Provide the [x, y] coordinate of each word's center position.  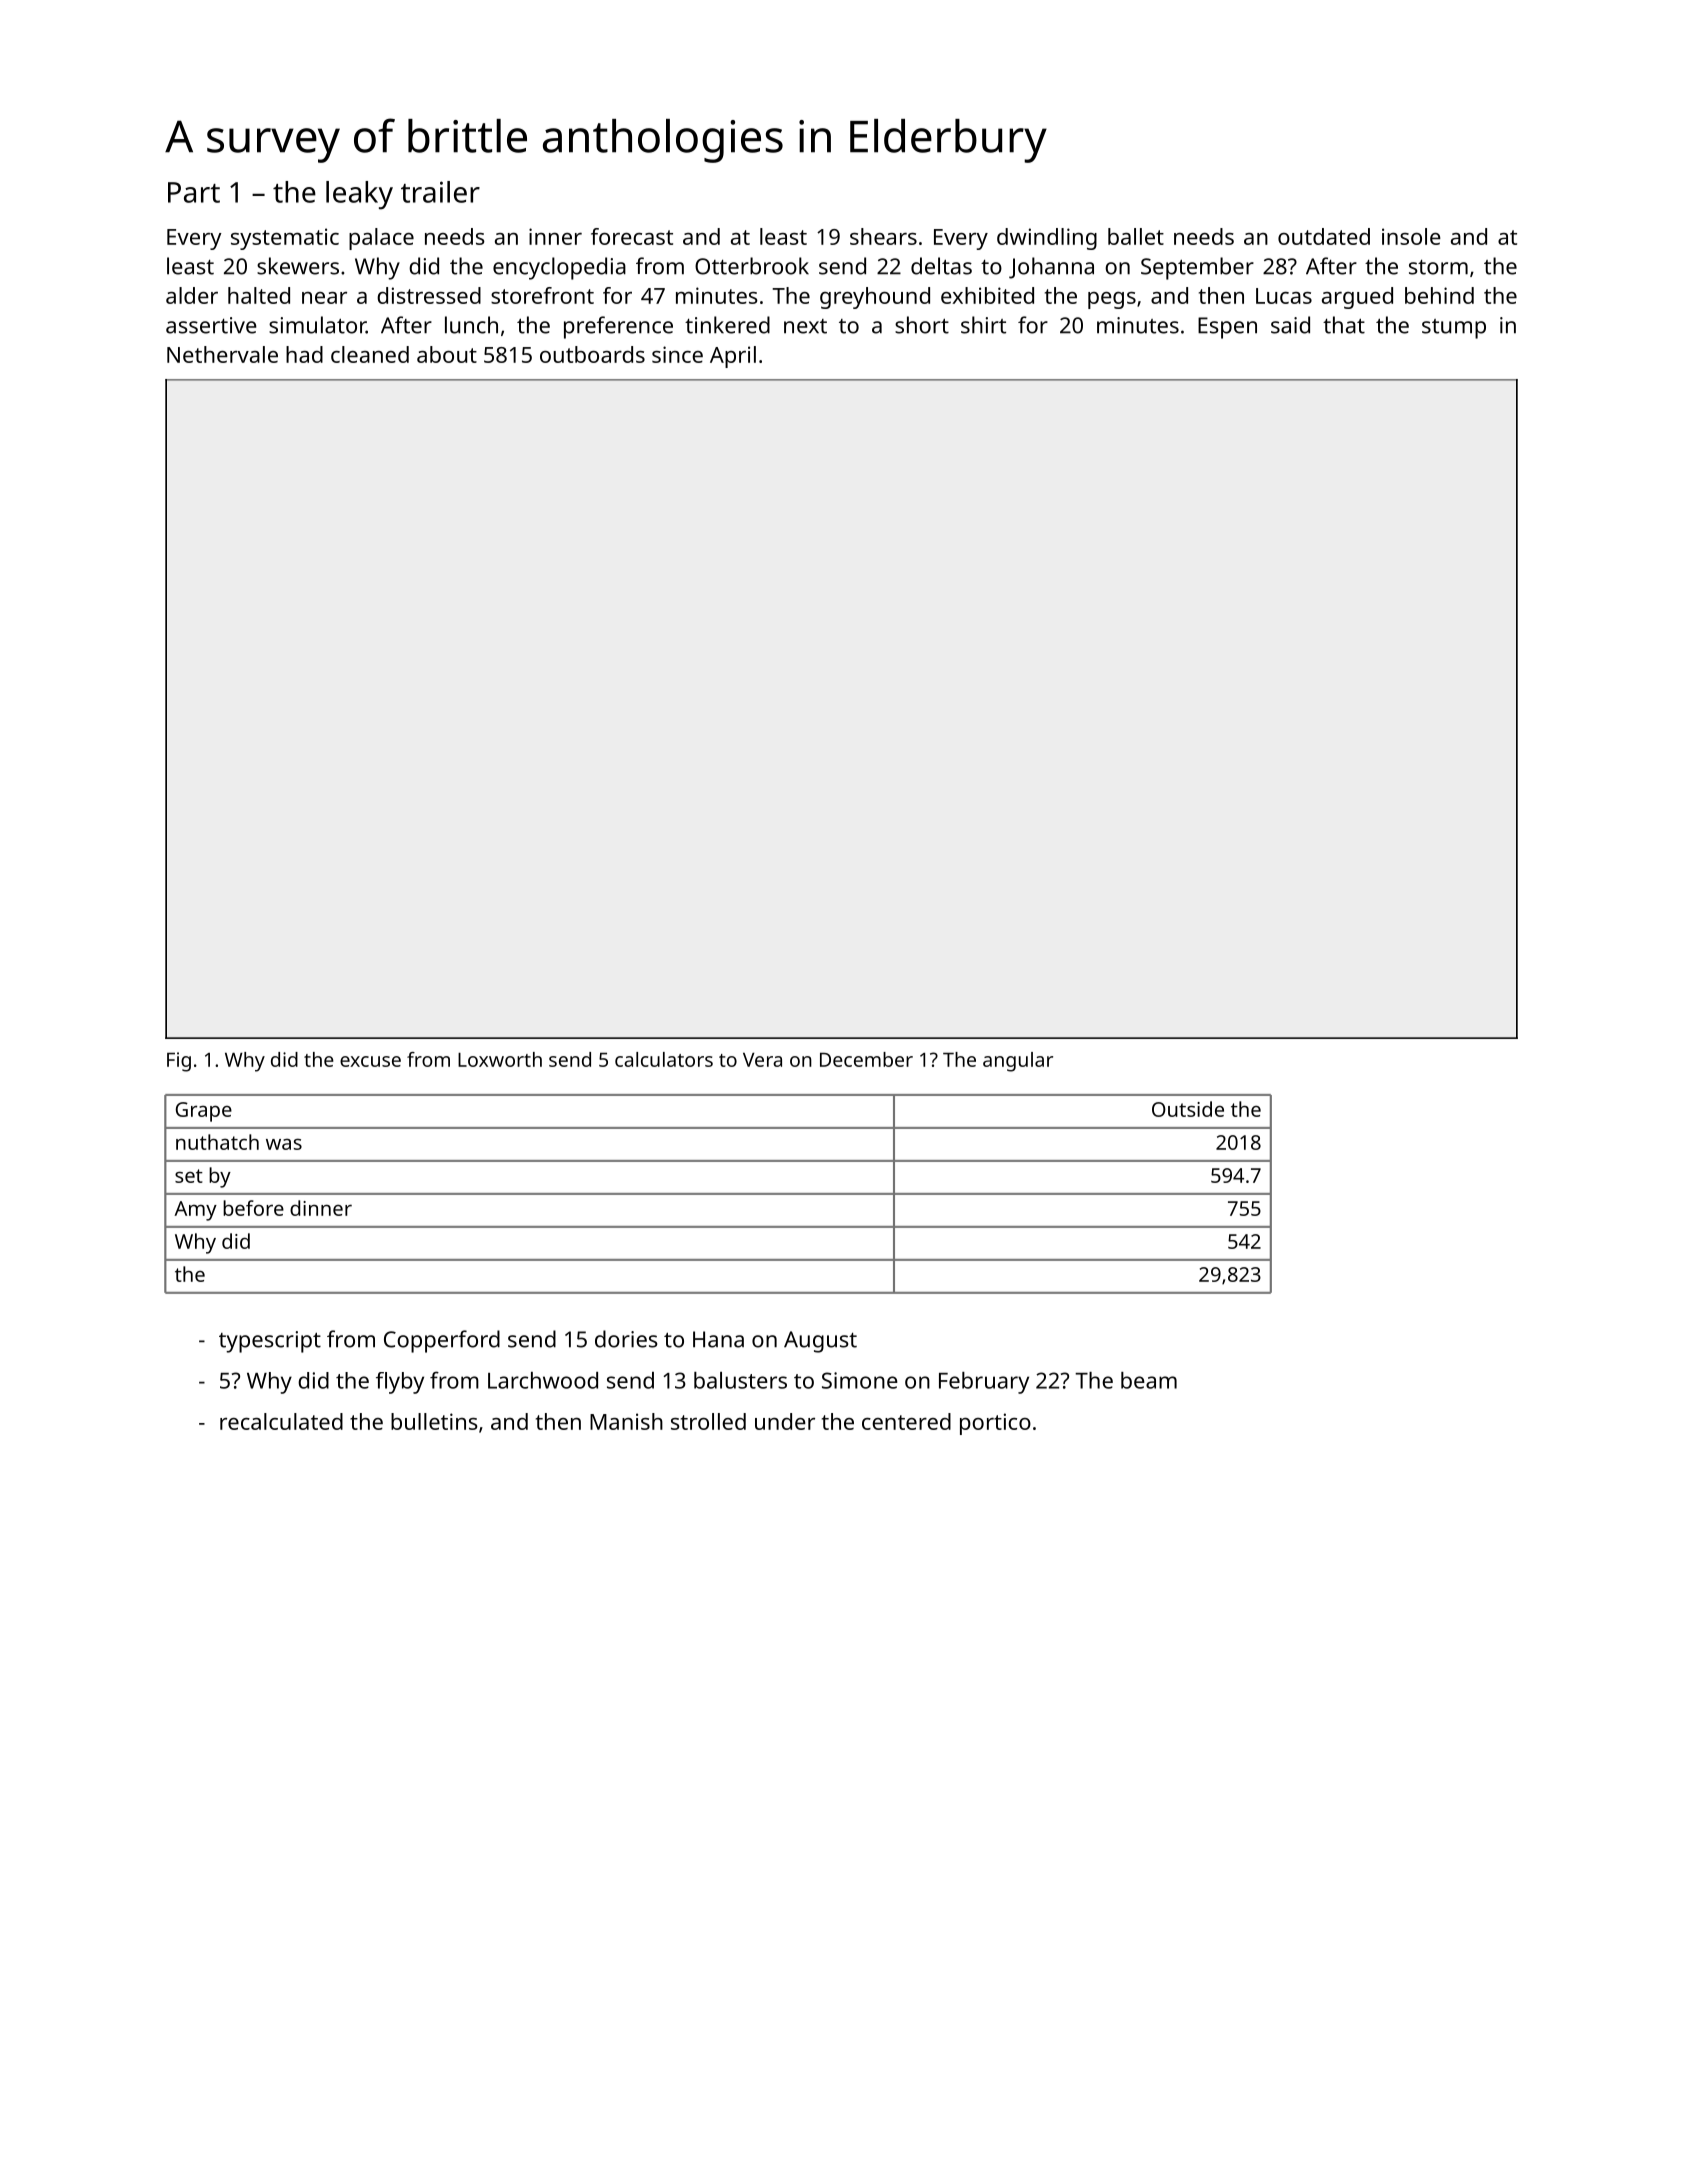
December [866, 1059]
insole [1411, 236]
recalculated [281, 1421]
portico [995, 1424]
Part [194, 192]
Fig [179, 1062]
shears [883, 236]
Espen [1227, 328]
